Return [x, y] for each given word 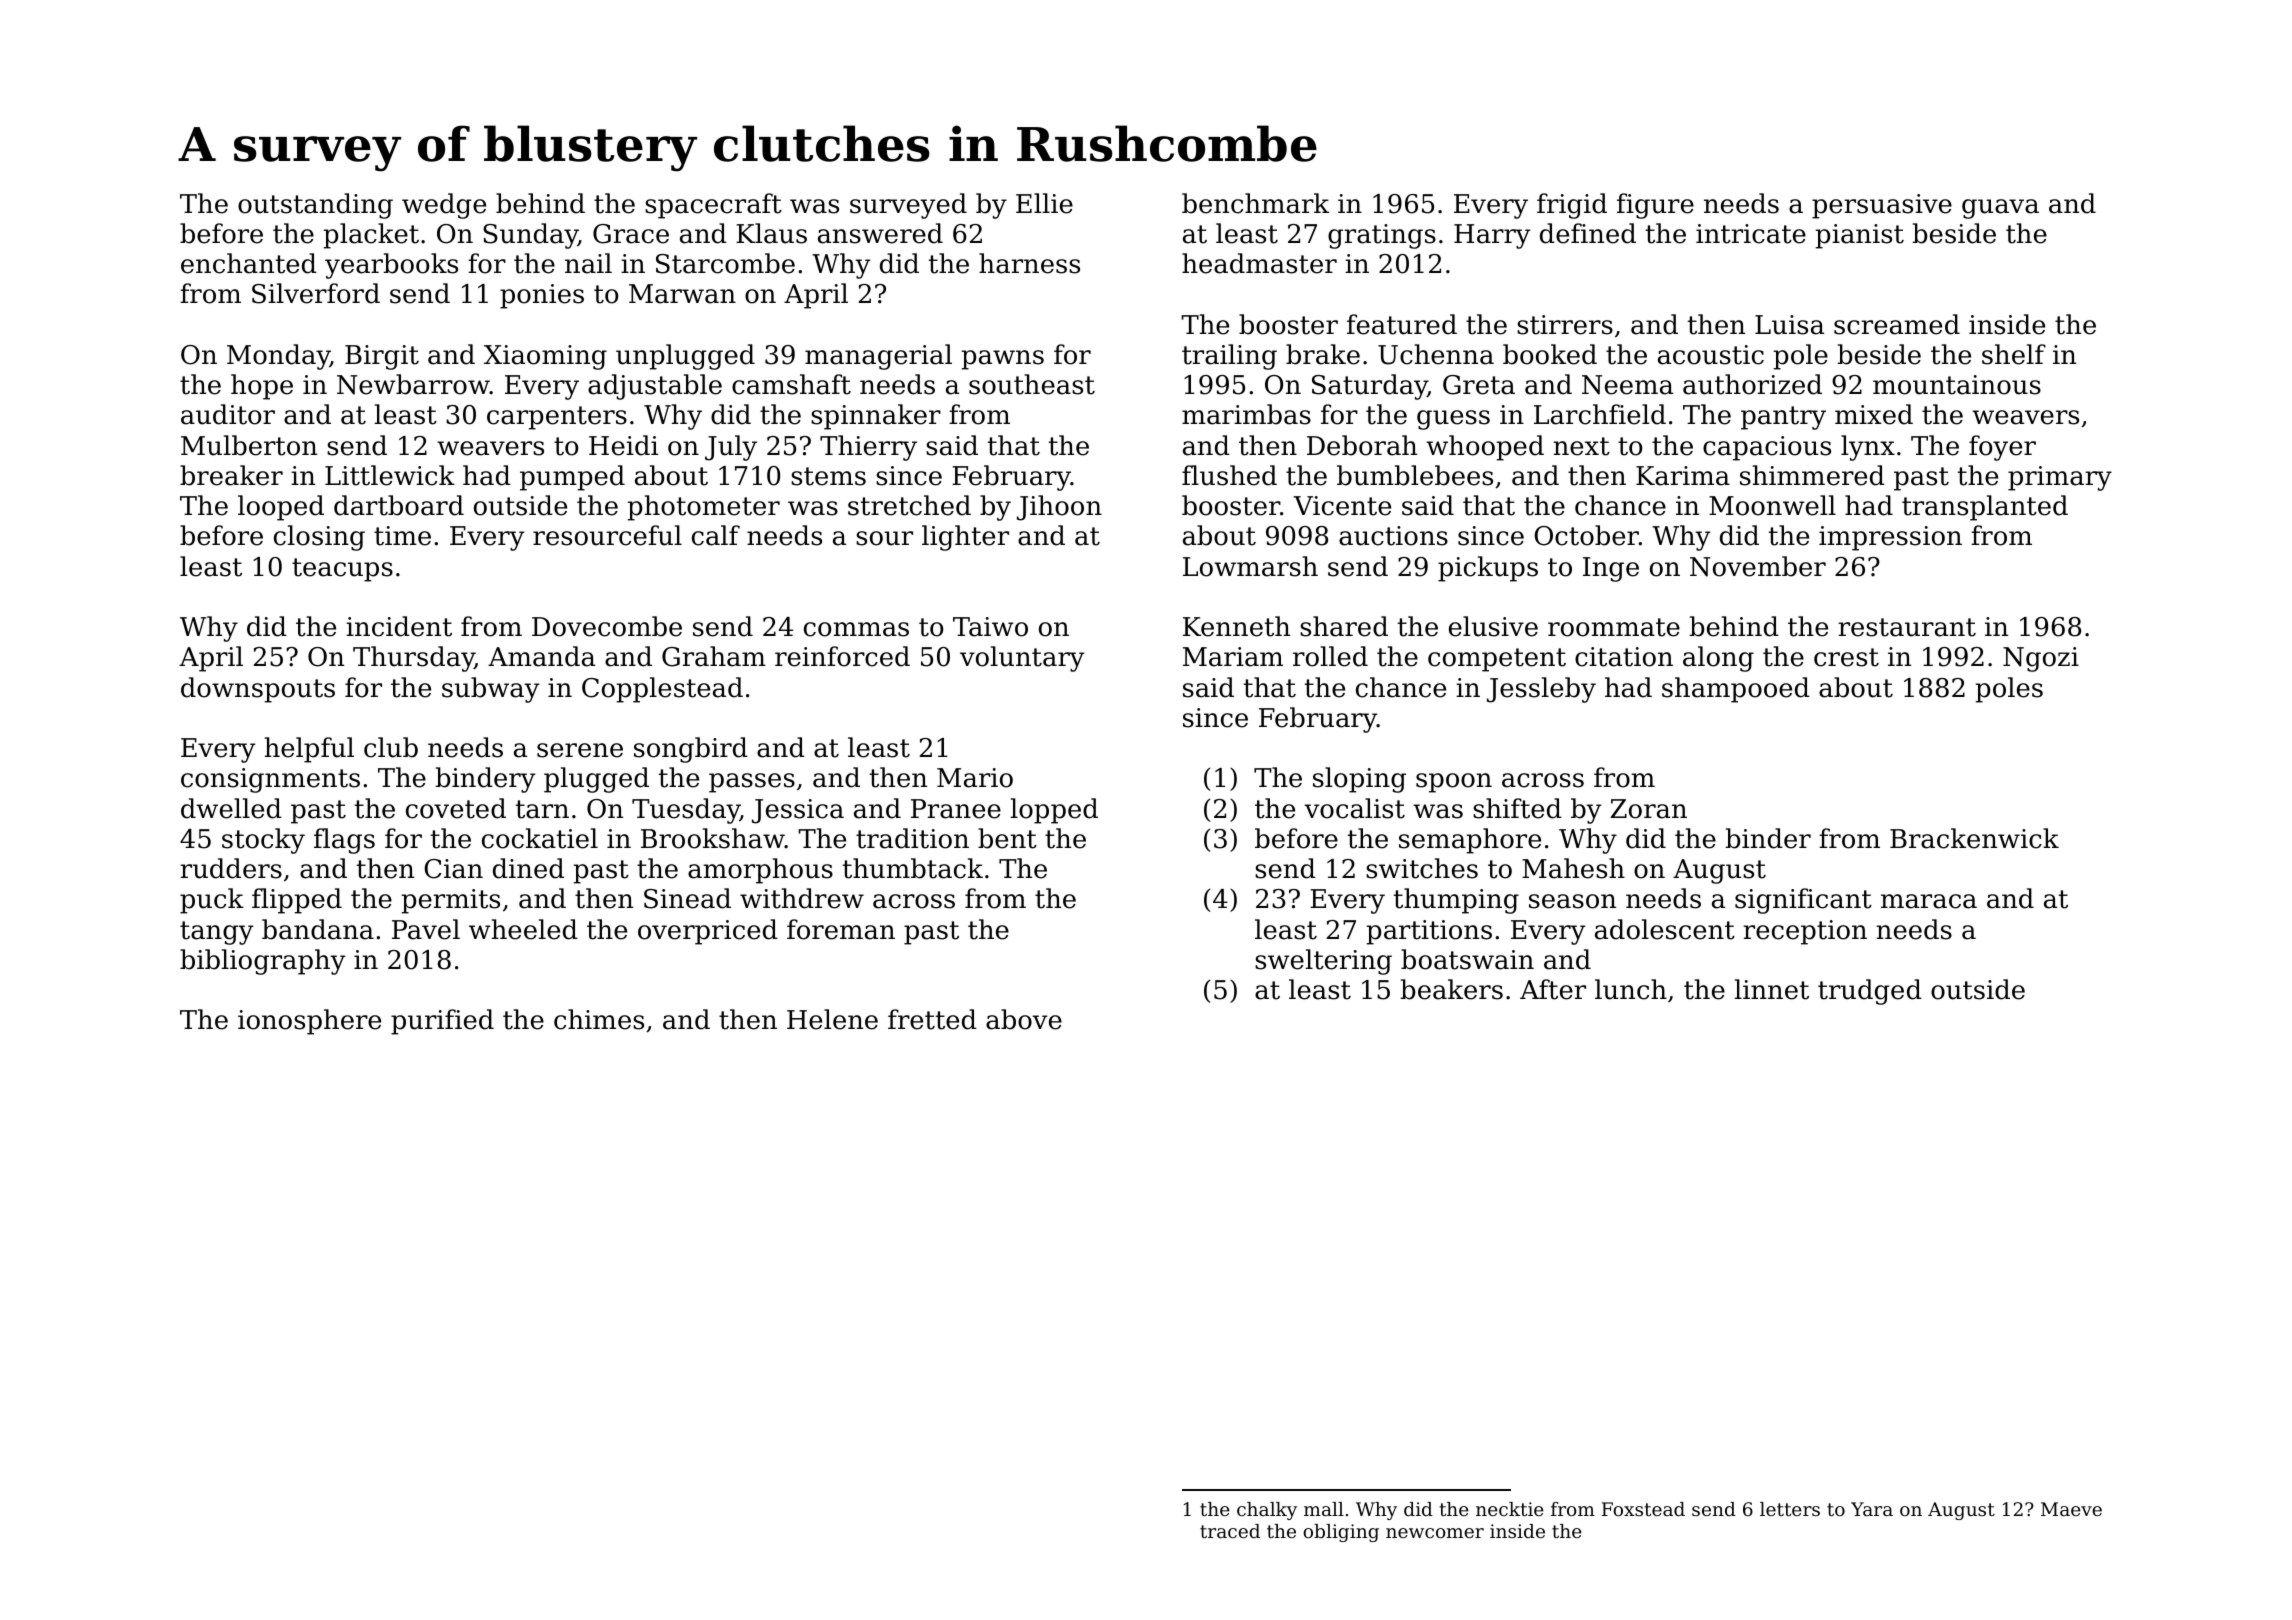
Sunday [530, 236]
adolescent [1665, 929]
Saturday [1370, 387]
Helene [832, 1019]
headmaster [1259, 263]
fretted [932, 1019]
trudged [1870, 992]
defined [1588, 233]
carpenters [557, 418]
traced [1230, 1531]
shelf [2014, 354]
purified [442, 1022]
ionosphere [309, 1022]
